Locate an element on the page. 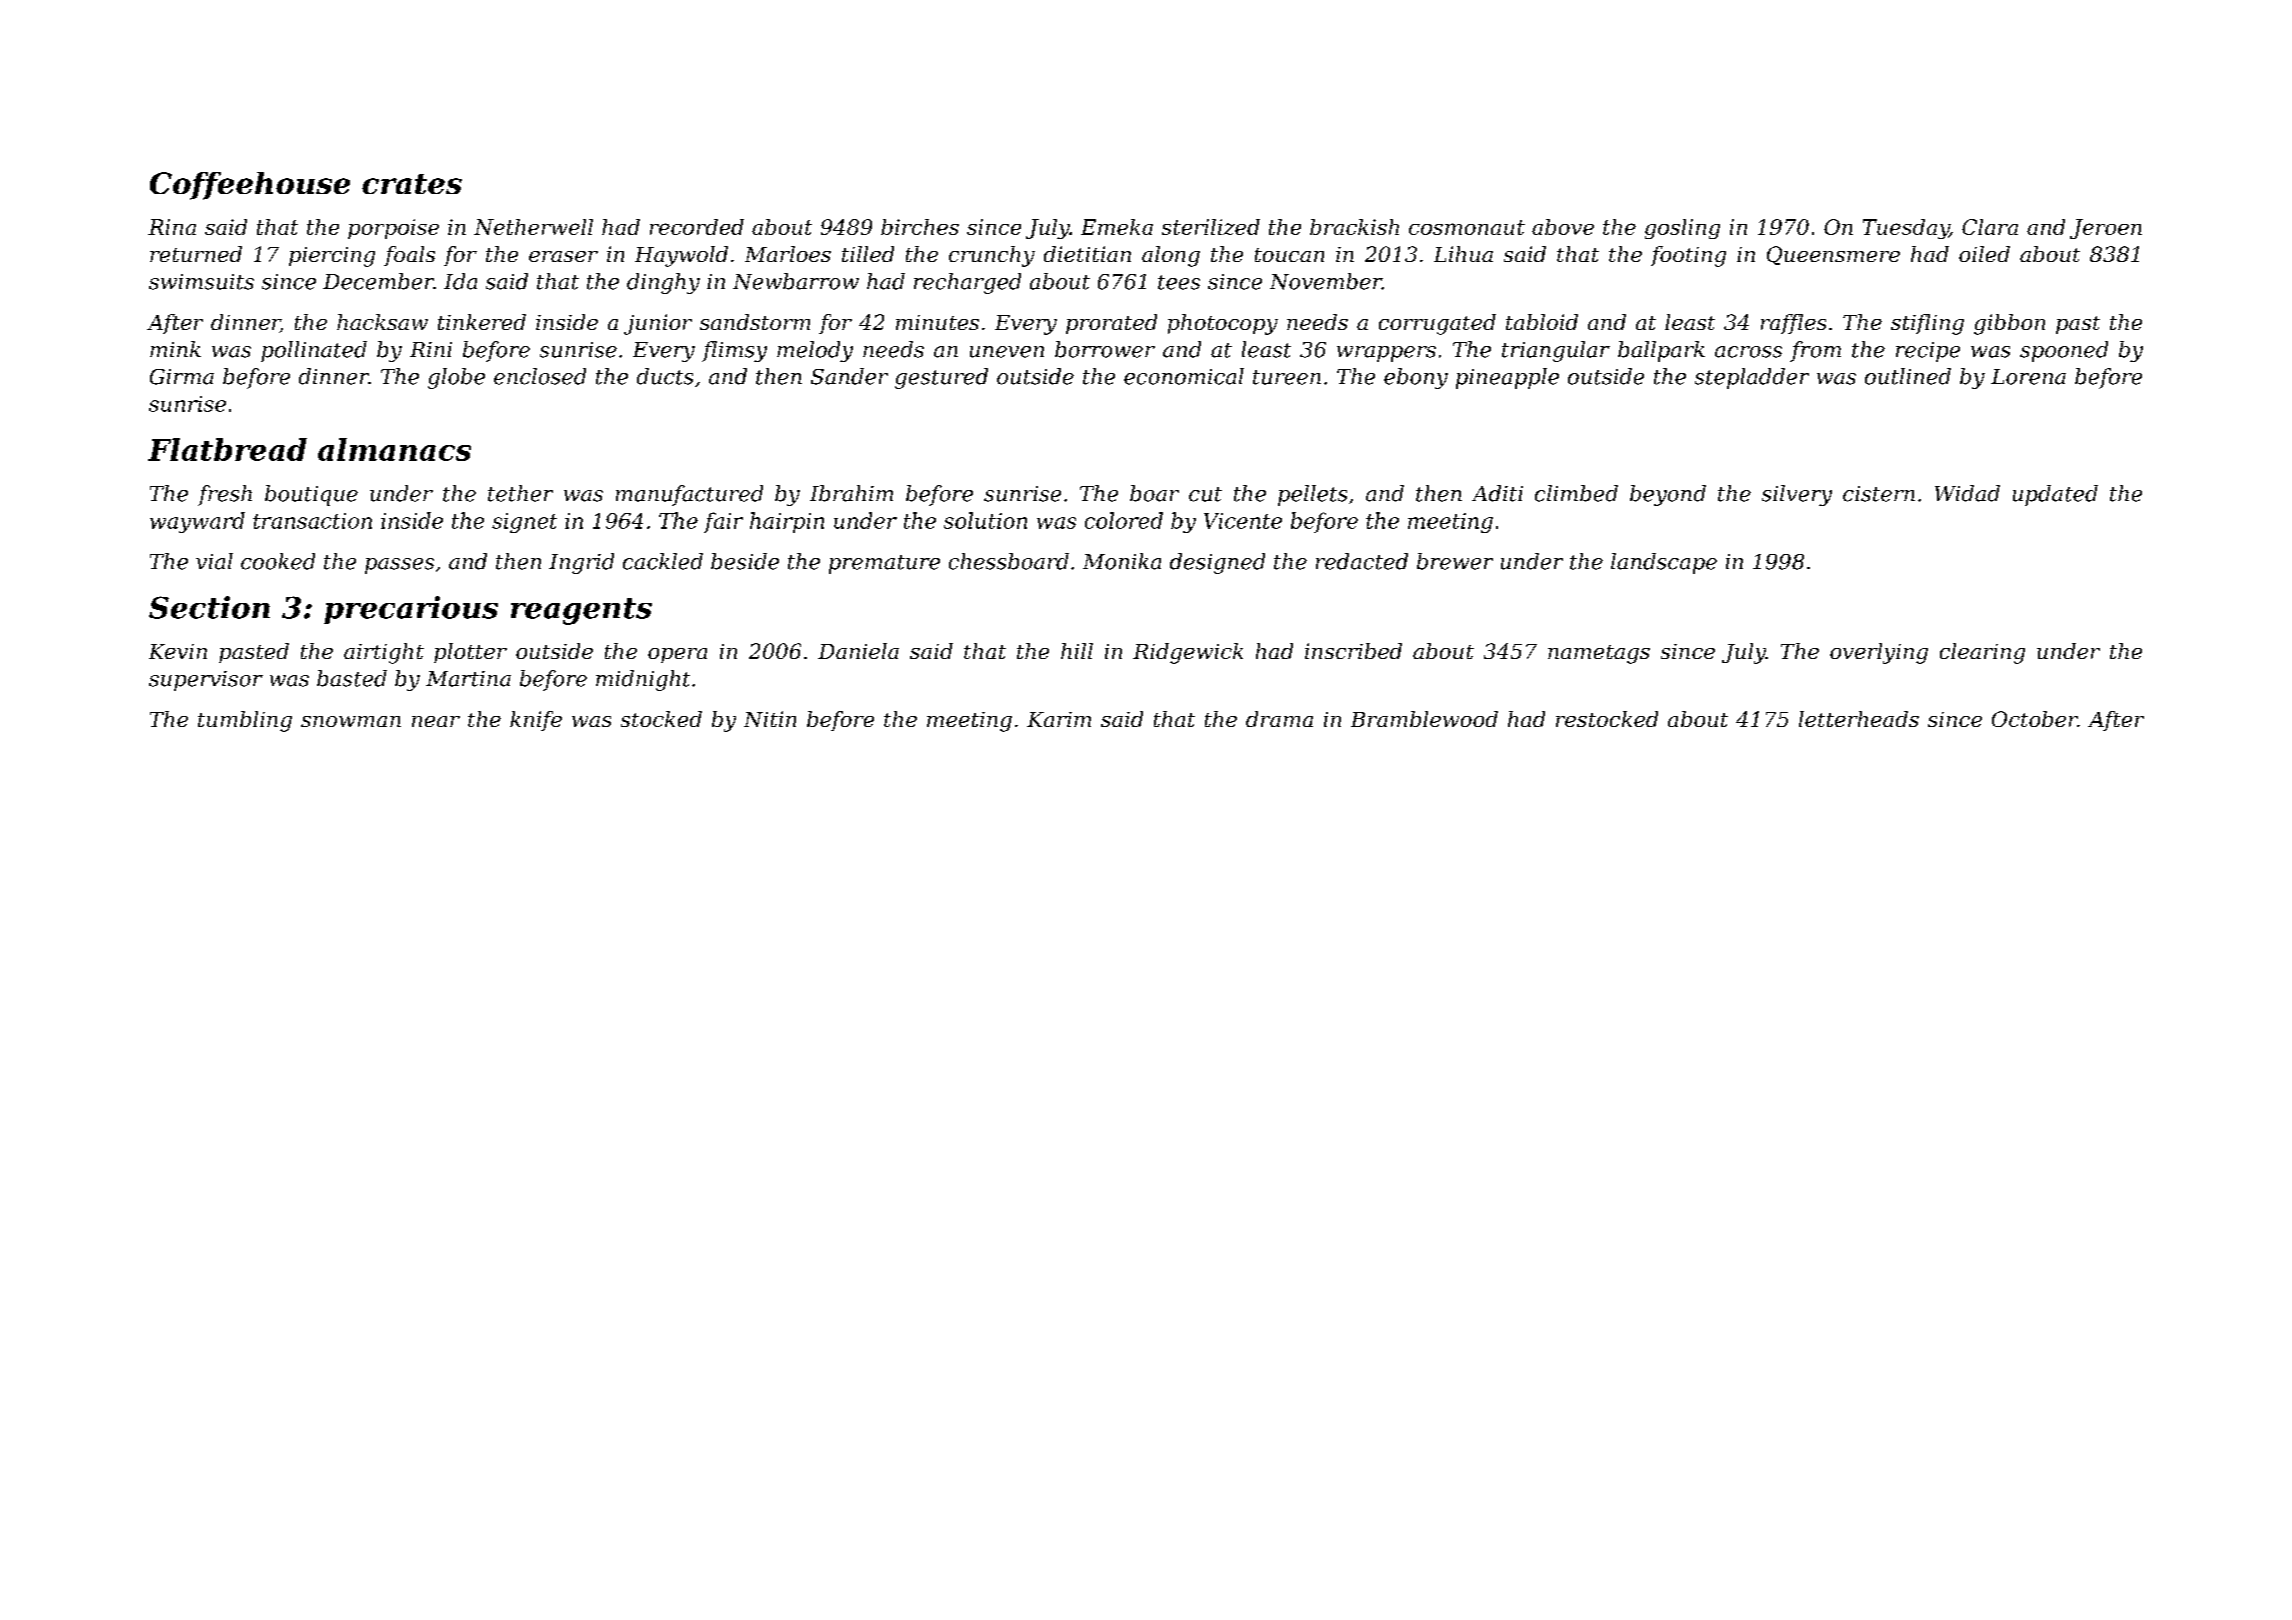 This page has height=1620, width=2292. passes is located at coordinates (399, 566).
